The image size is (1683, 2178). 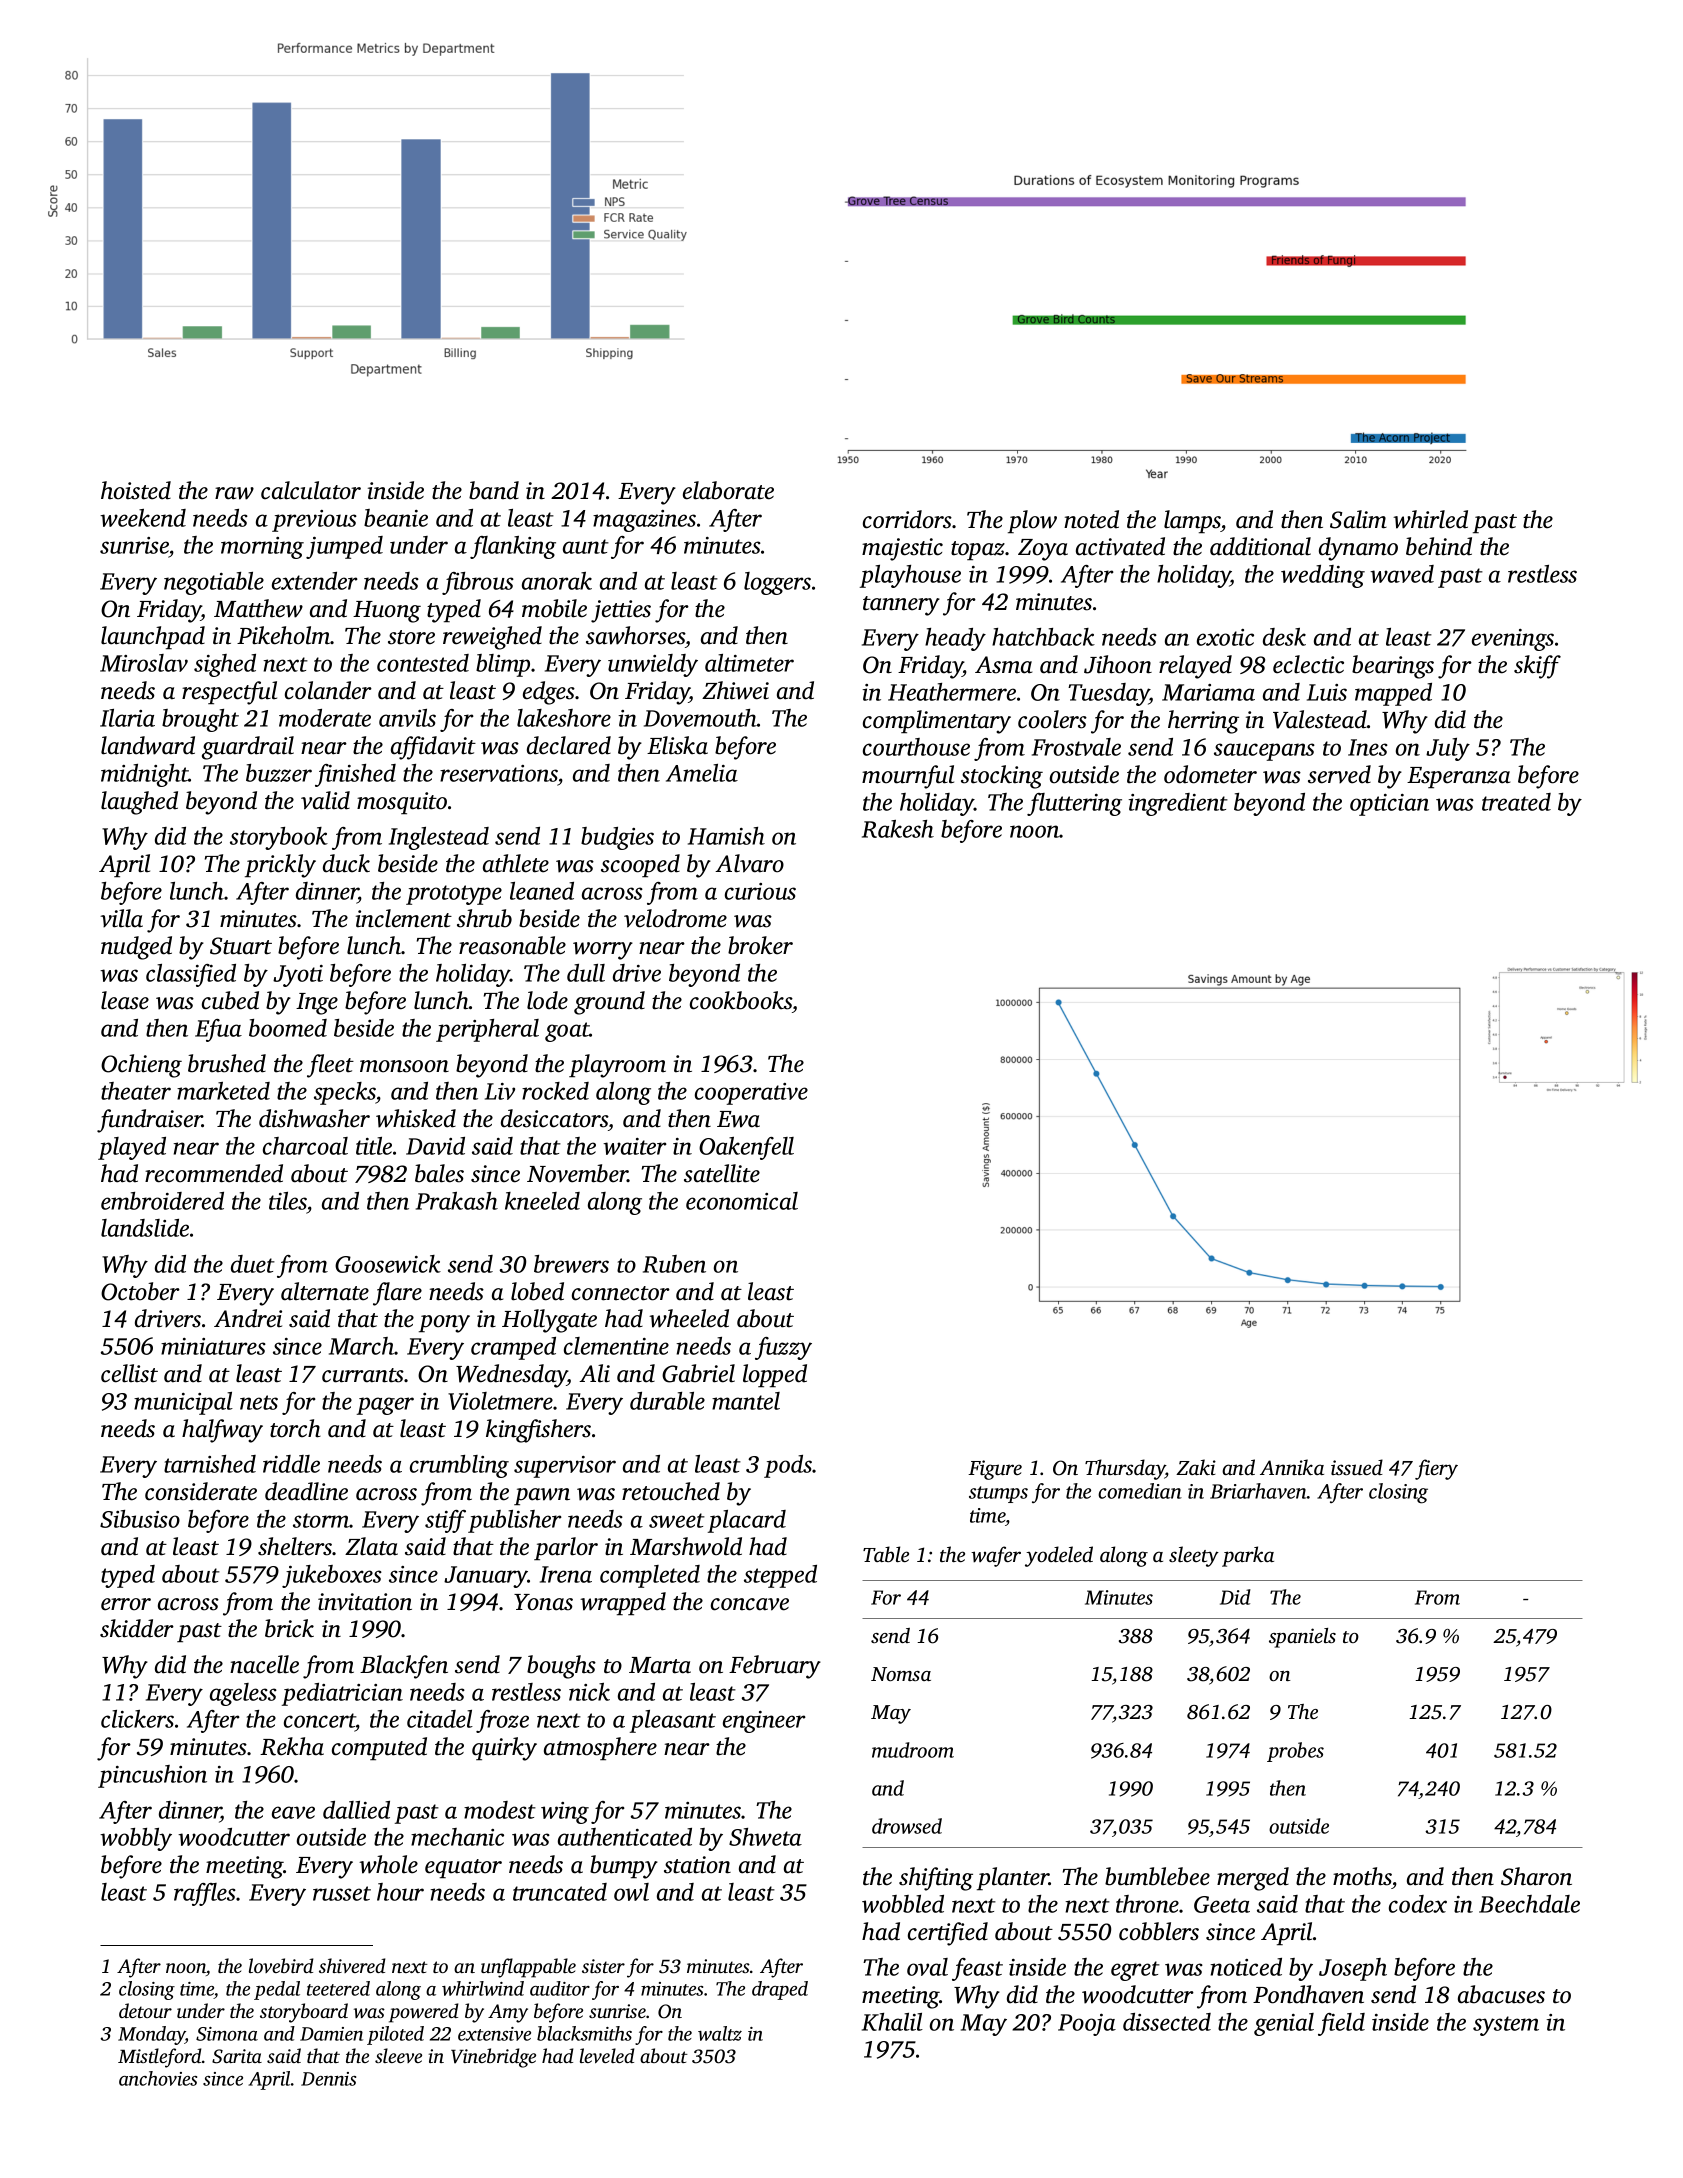 What do you see at coordinates (1430, 519) in the document?
I see `whirled` at bounding box center [1430, 519].
